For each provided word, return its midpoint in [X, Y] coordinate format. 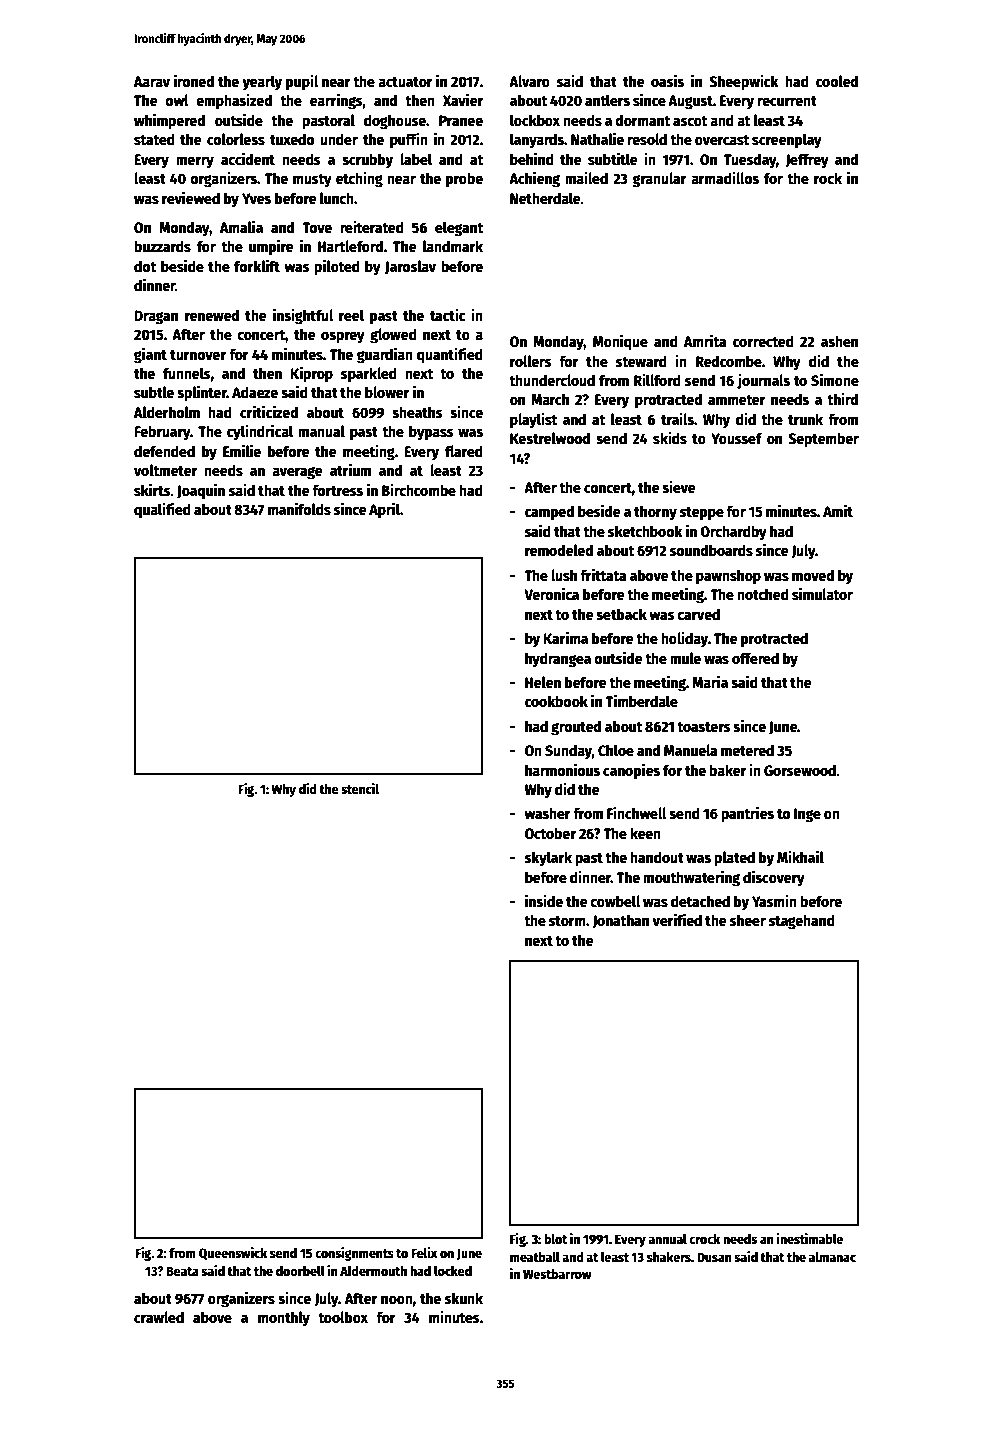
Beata [182, 1271]
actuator [405, 82]
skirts [152, 489]
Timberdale [641, 700]
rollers [531, 361]
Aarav [152, 81]
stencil [360, 788]
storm [567, 921]
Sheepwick [744, 82]
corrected [763, 341]
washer [547, 813]
